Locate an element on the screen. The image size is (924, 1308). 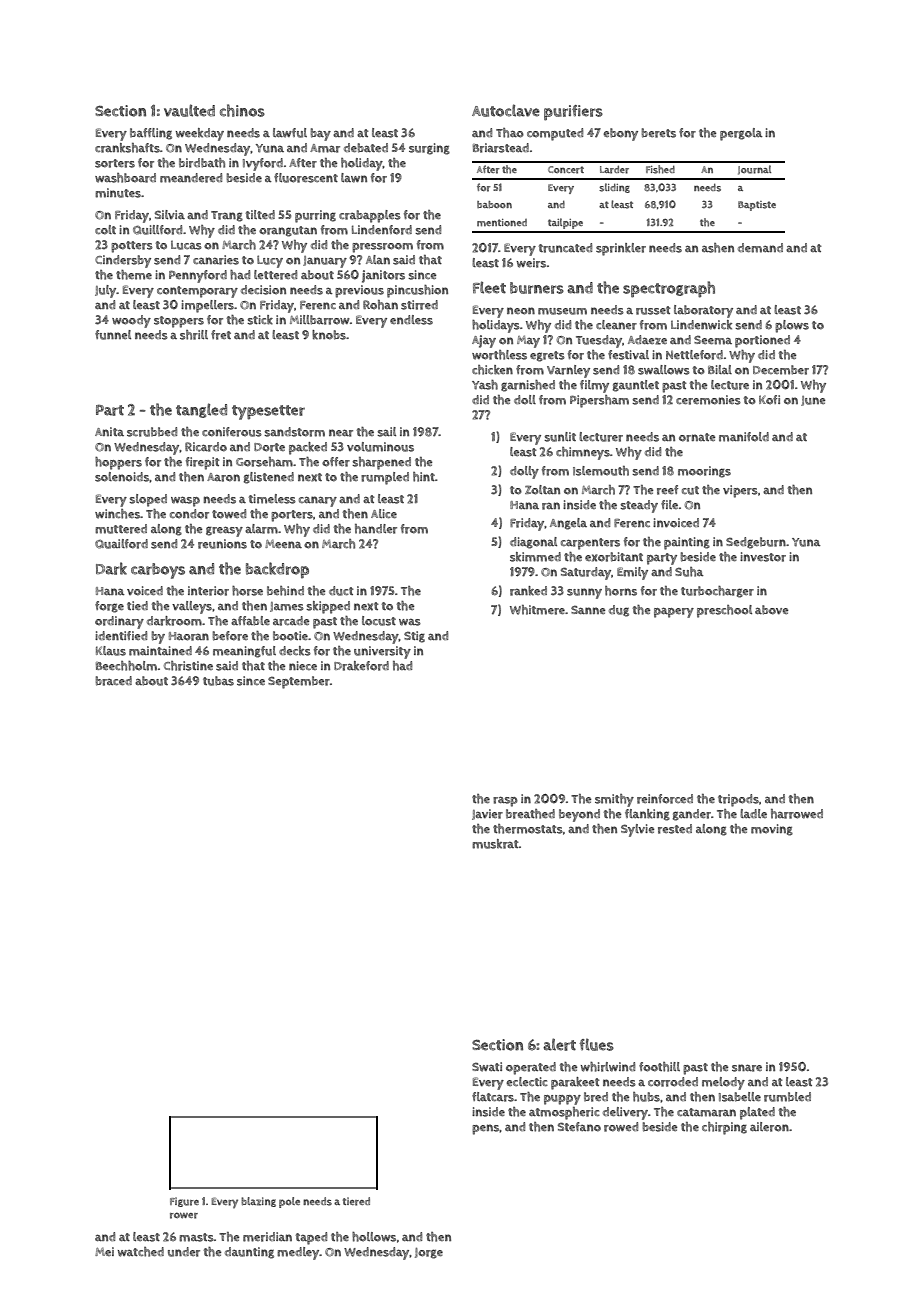
Figure is located at coordinates (184, 1202).
